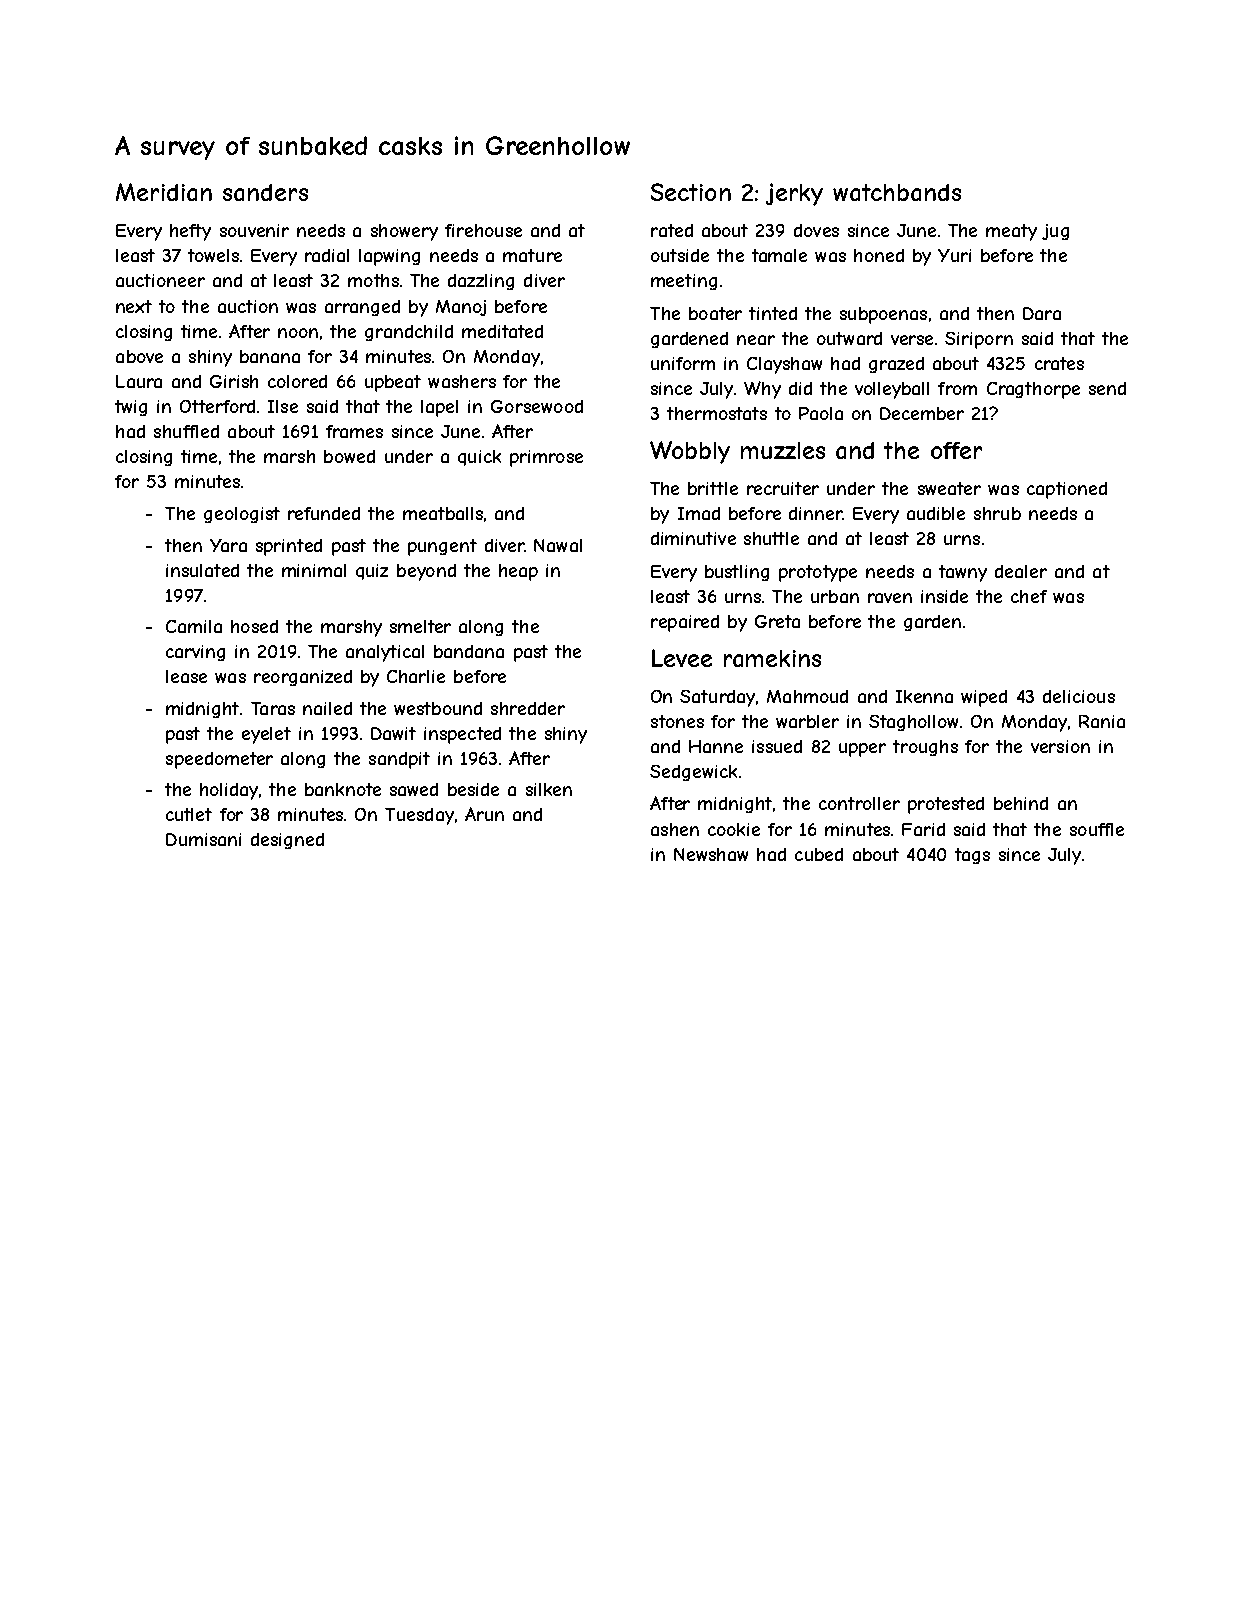  Describe the element at coordinates (1067, 490) in the page. I see `captioned` at that location.
